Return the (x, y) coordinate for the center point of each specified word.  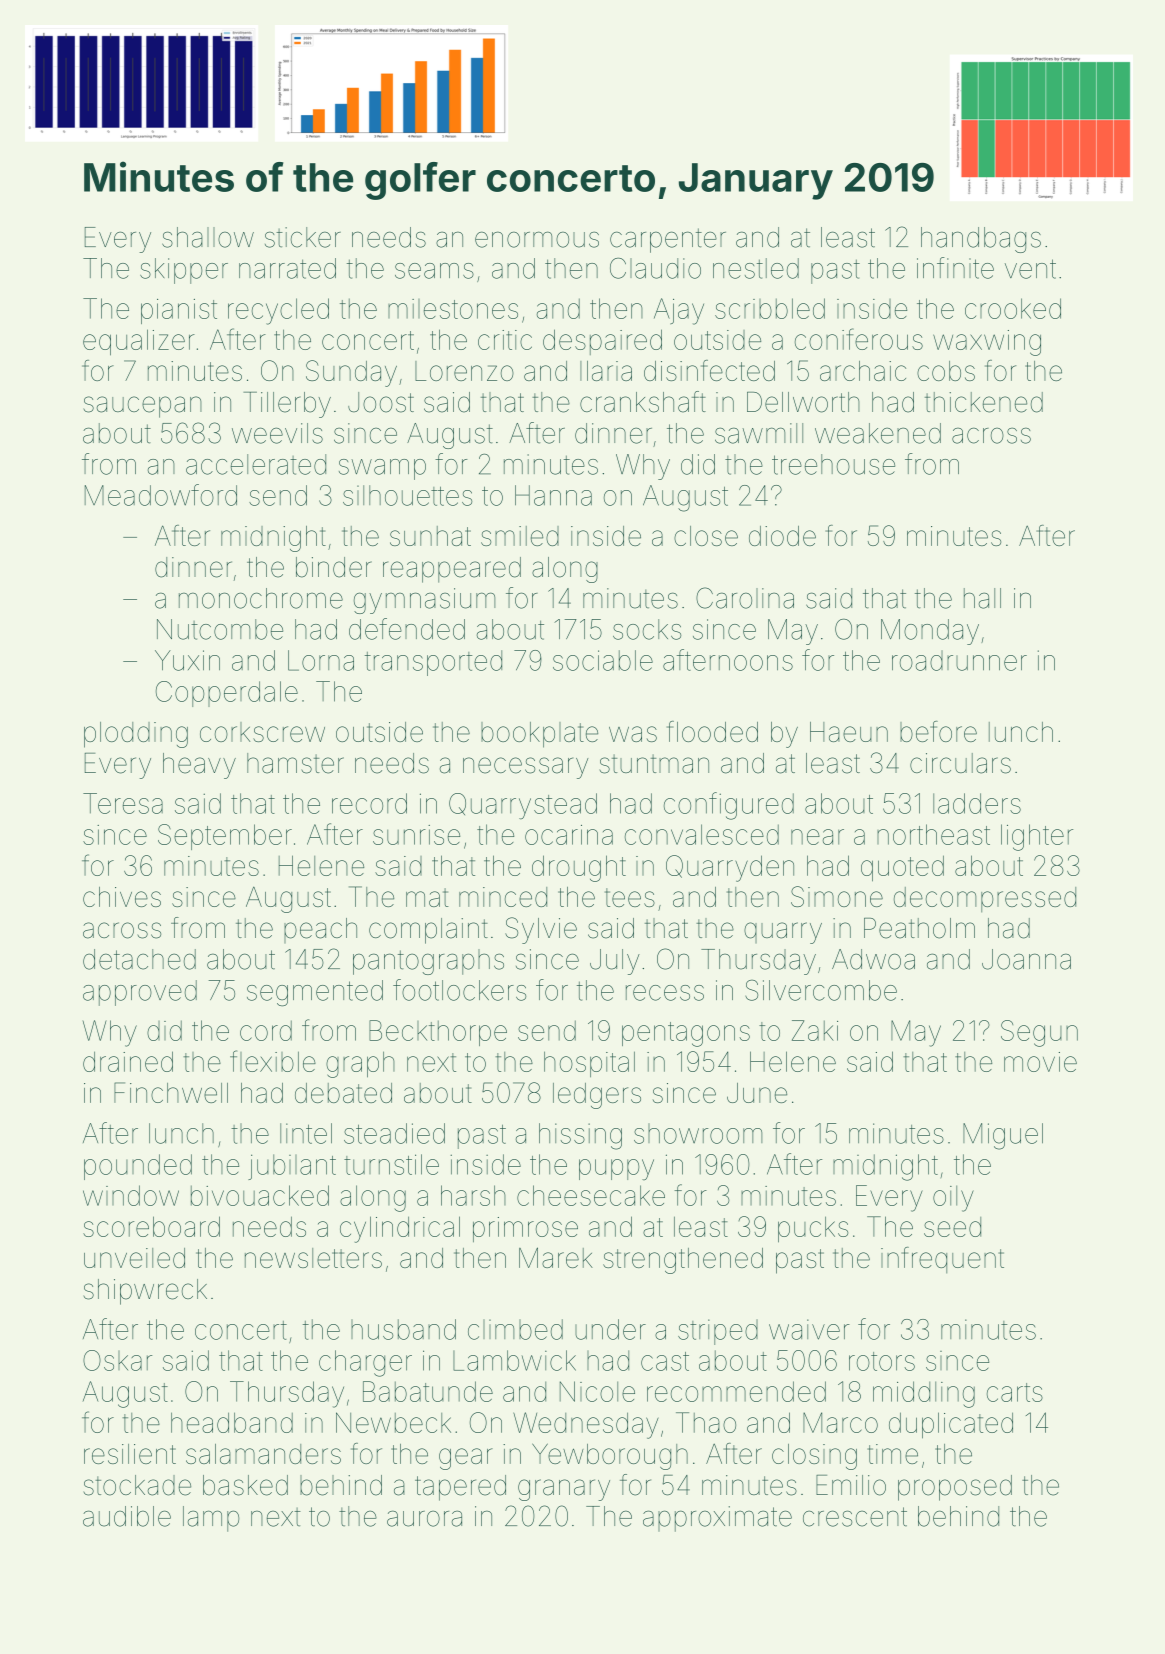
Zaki (815, 1030)
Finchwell (171, 1092)
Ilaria (606, 371)
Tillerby (287, 405)
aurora (424, 1518)
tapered (460, 1488)
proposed (955, 1488)
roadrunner (959, 660)
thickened (984, 402)
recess (665, 993)
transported (433, 663)
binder (334, 567)
